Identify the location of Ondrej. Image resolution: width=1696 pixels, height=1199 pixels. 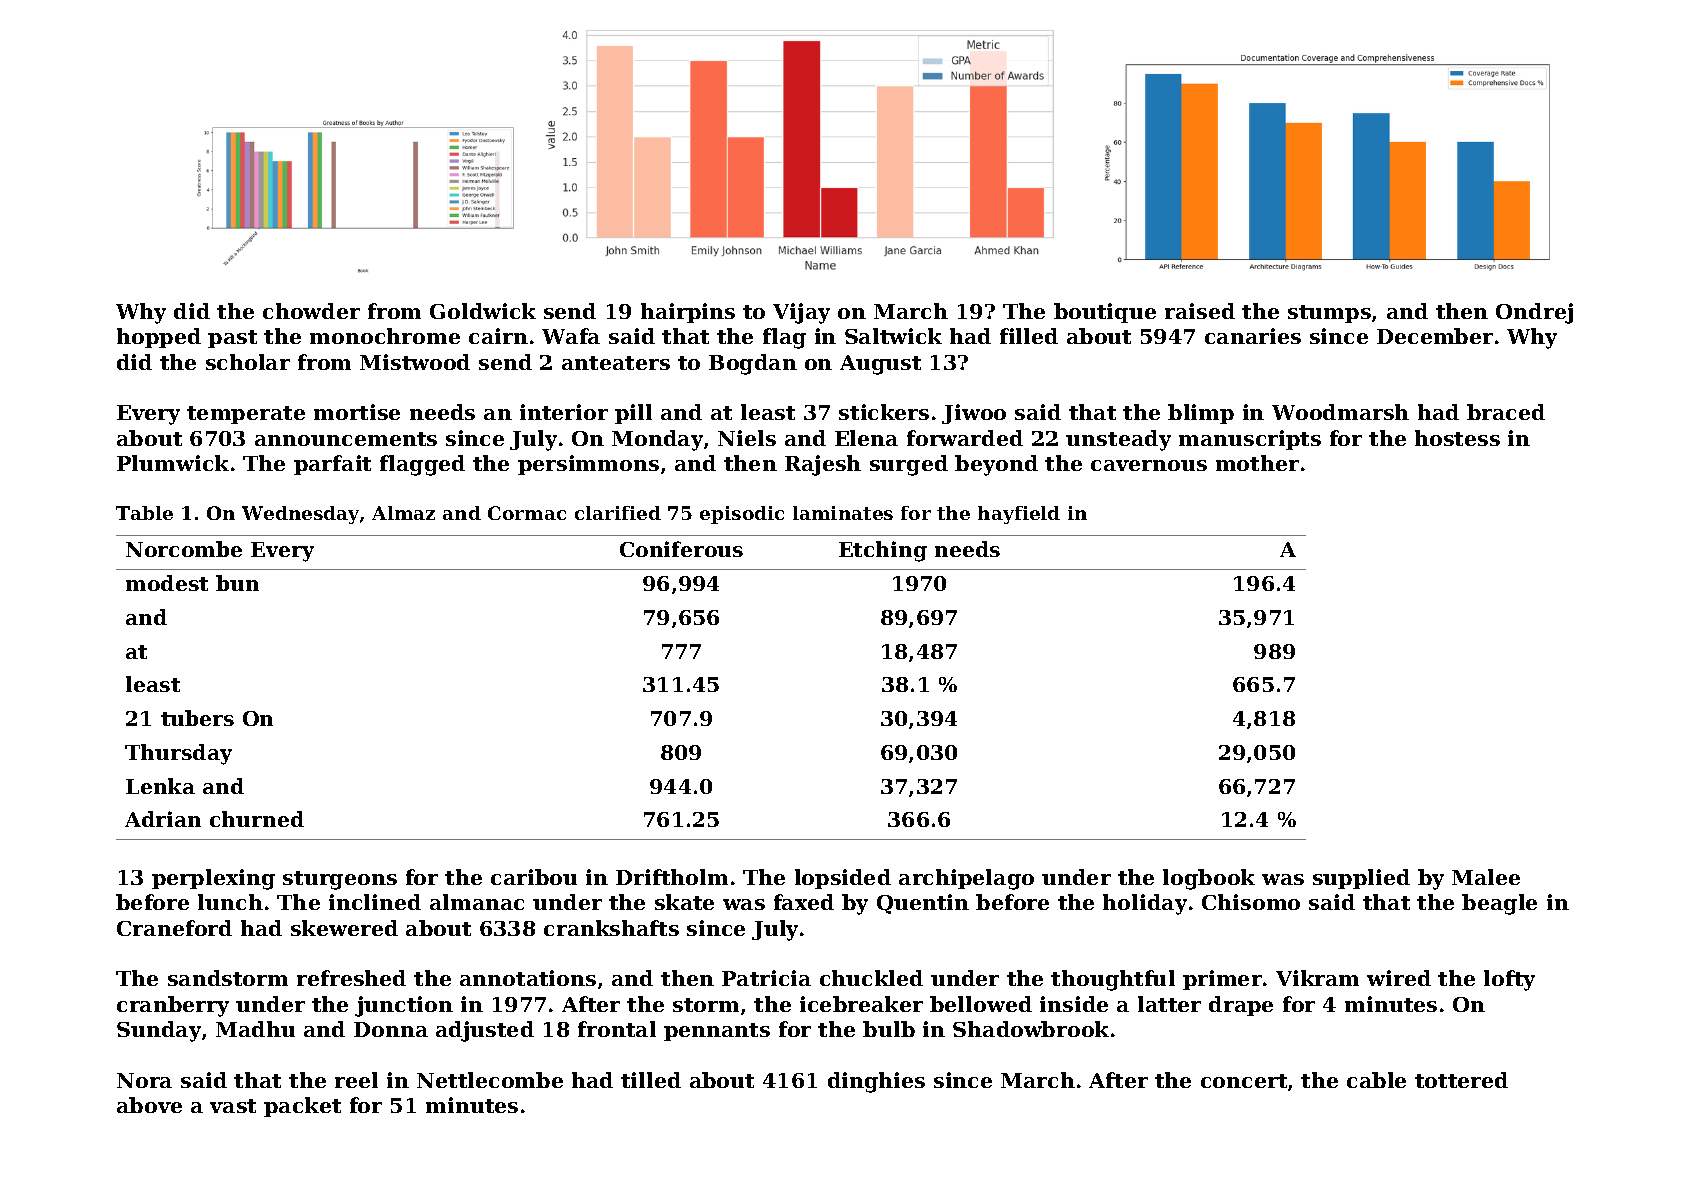
(1534, 313).
